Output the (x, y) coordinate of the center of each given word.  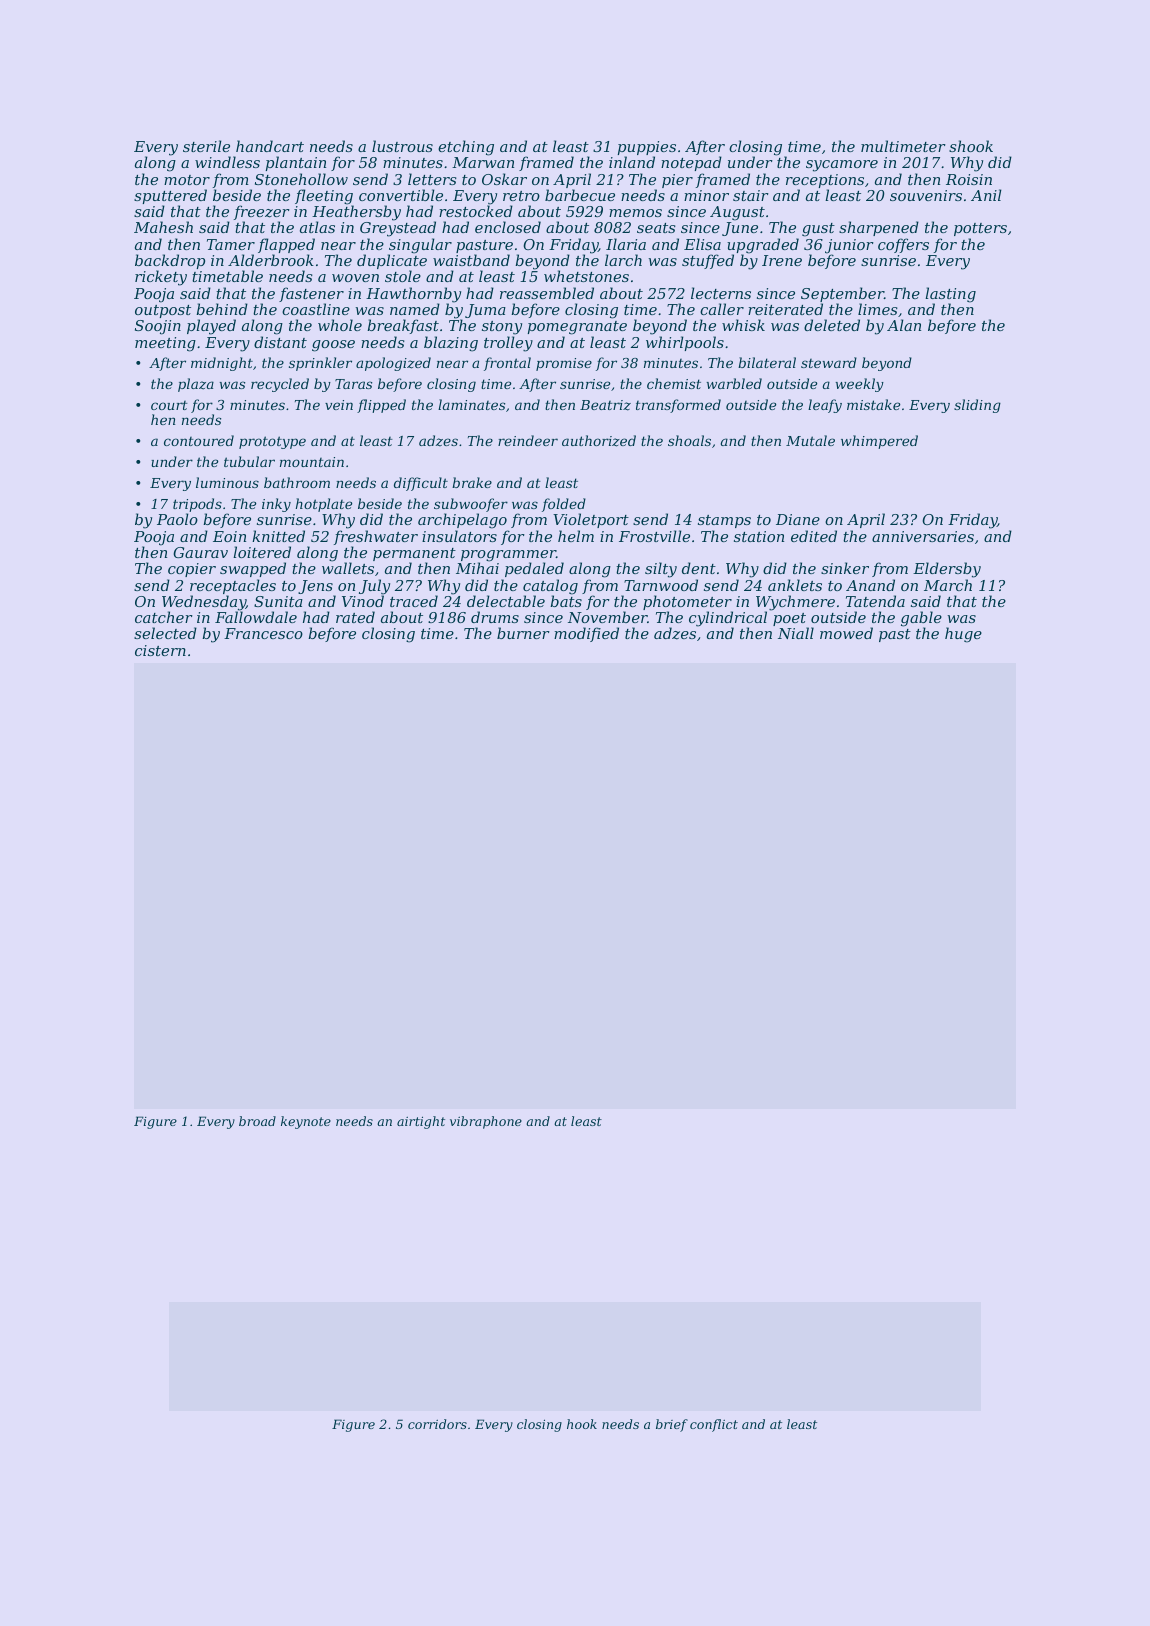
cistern (160, 650)
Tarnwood (661, 585)
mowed (846, 633)
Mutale (810, 440)
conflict (714, 1425)
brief (672, 1425)
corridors (437, 1424)
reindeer (528, 440)
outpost (163, 311)
